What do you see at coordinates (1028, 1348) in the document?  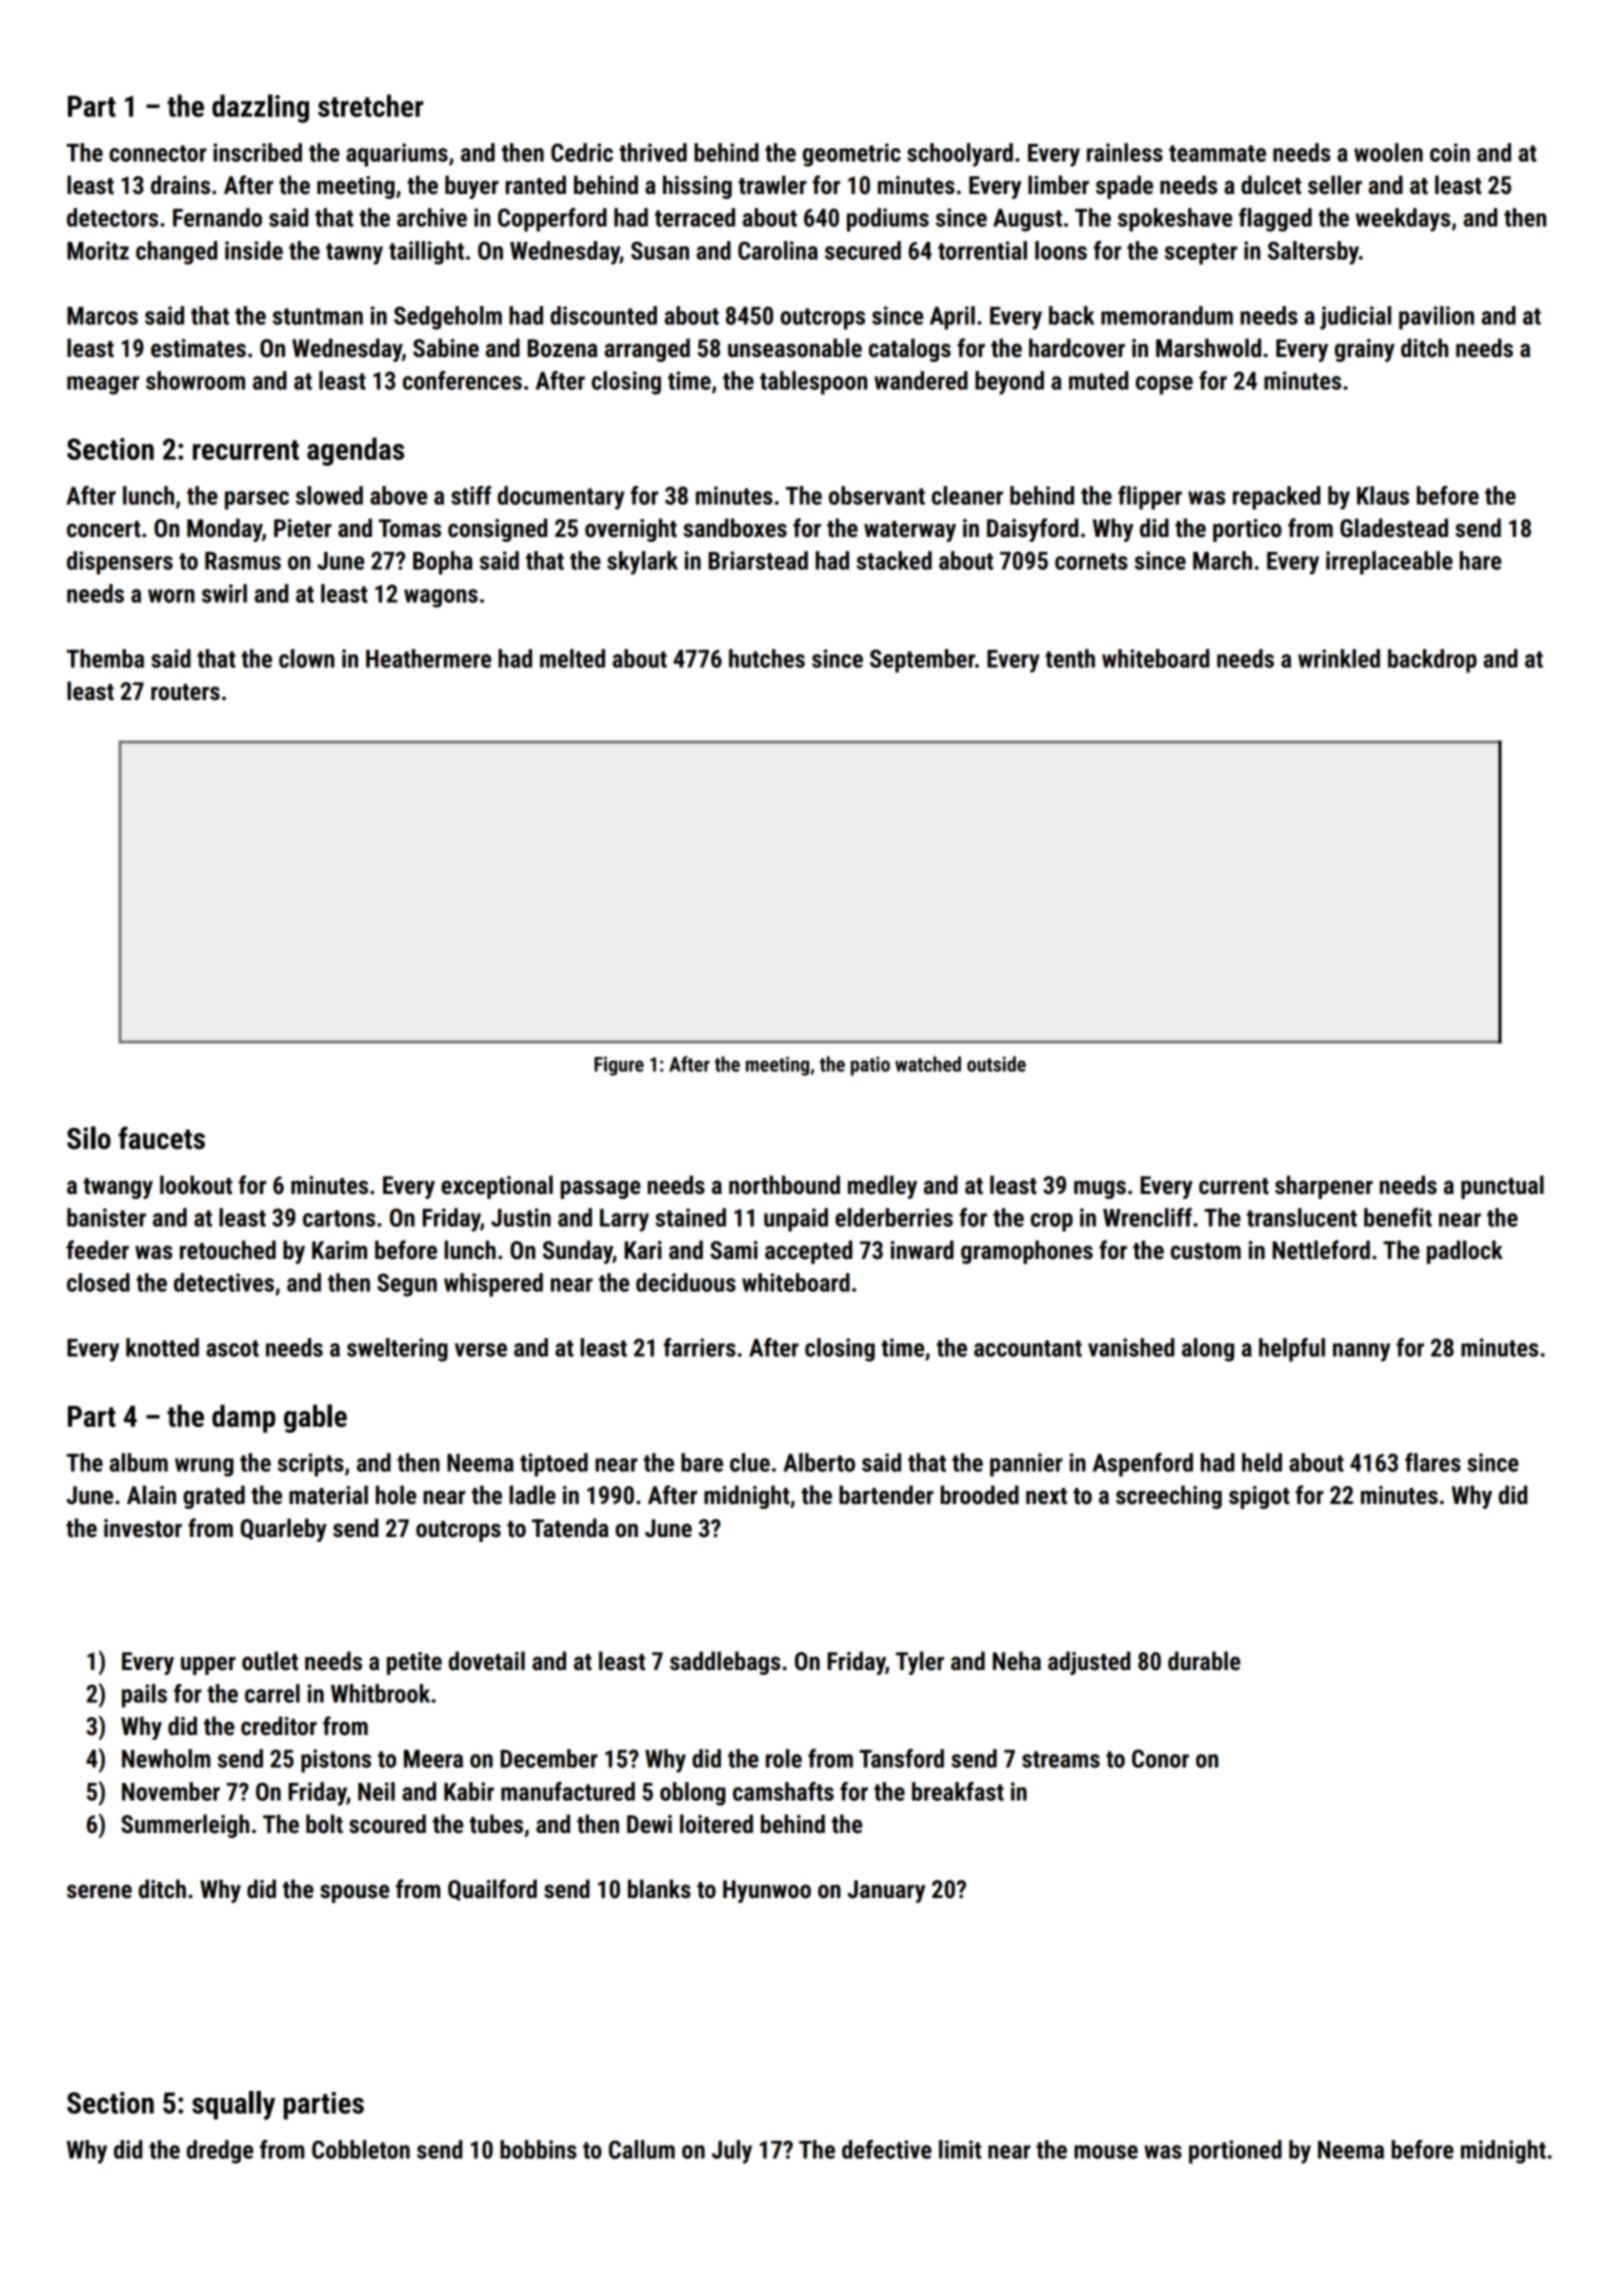 I see `accountant` at bounding box center [1028, 1348].
